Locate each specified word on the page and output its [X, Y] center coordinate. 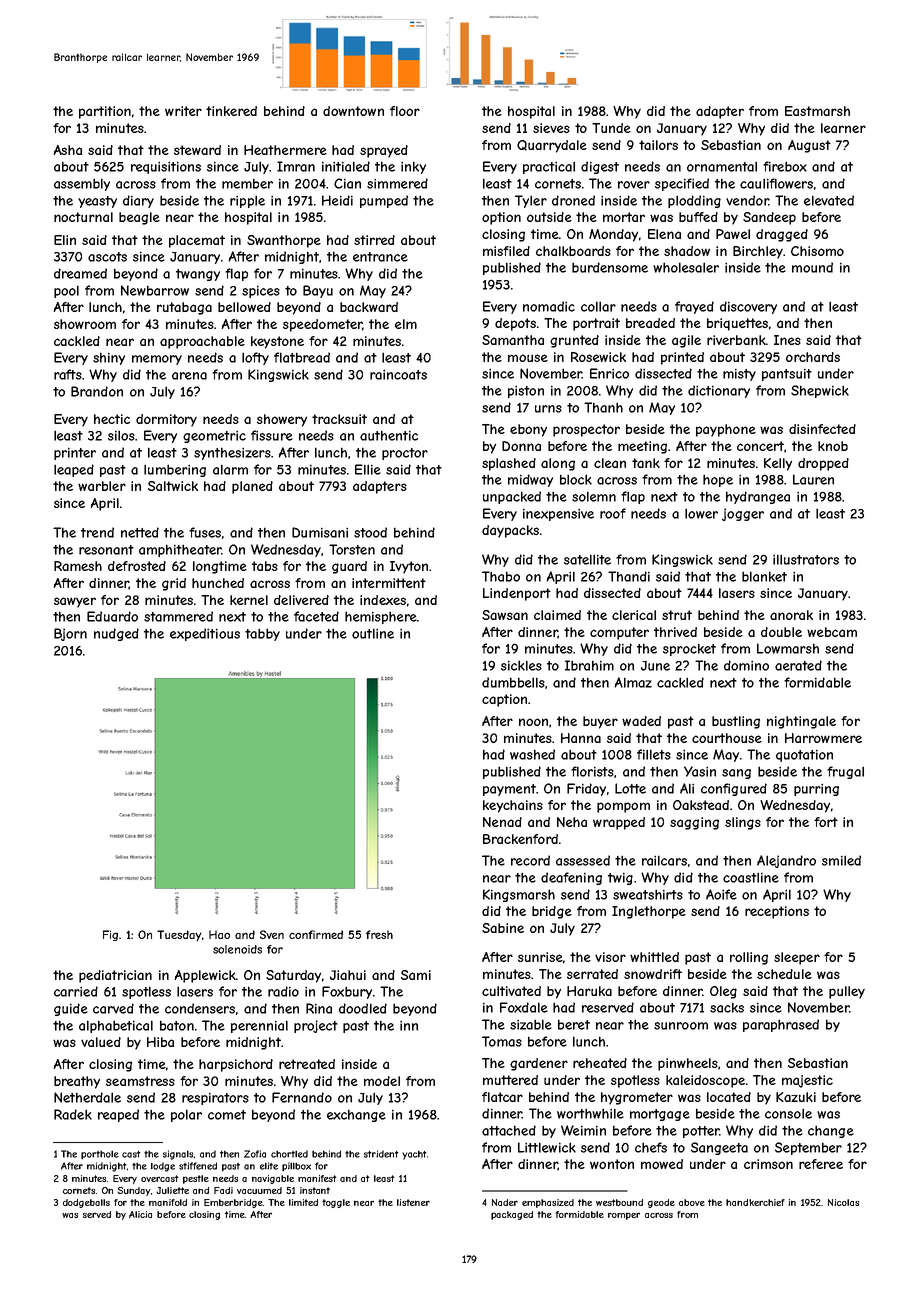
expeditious [205, 634]
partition [105, 112]
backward [369, 307]
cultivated [511, 991]
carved [113, 1008]
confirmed [316, 934]
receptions [777, 912]
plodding [694, 201]
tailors [658, 145]
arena [189, 376]
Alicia [140, 1214]
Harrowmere [823, 738]
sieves [551, 128]
